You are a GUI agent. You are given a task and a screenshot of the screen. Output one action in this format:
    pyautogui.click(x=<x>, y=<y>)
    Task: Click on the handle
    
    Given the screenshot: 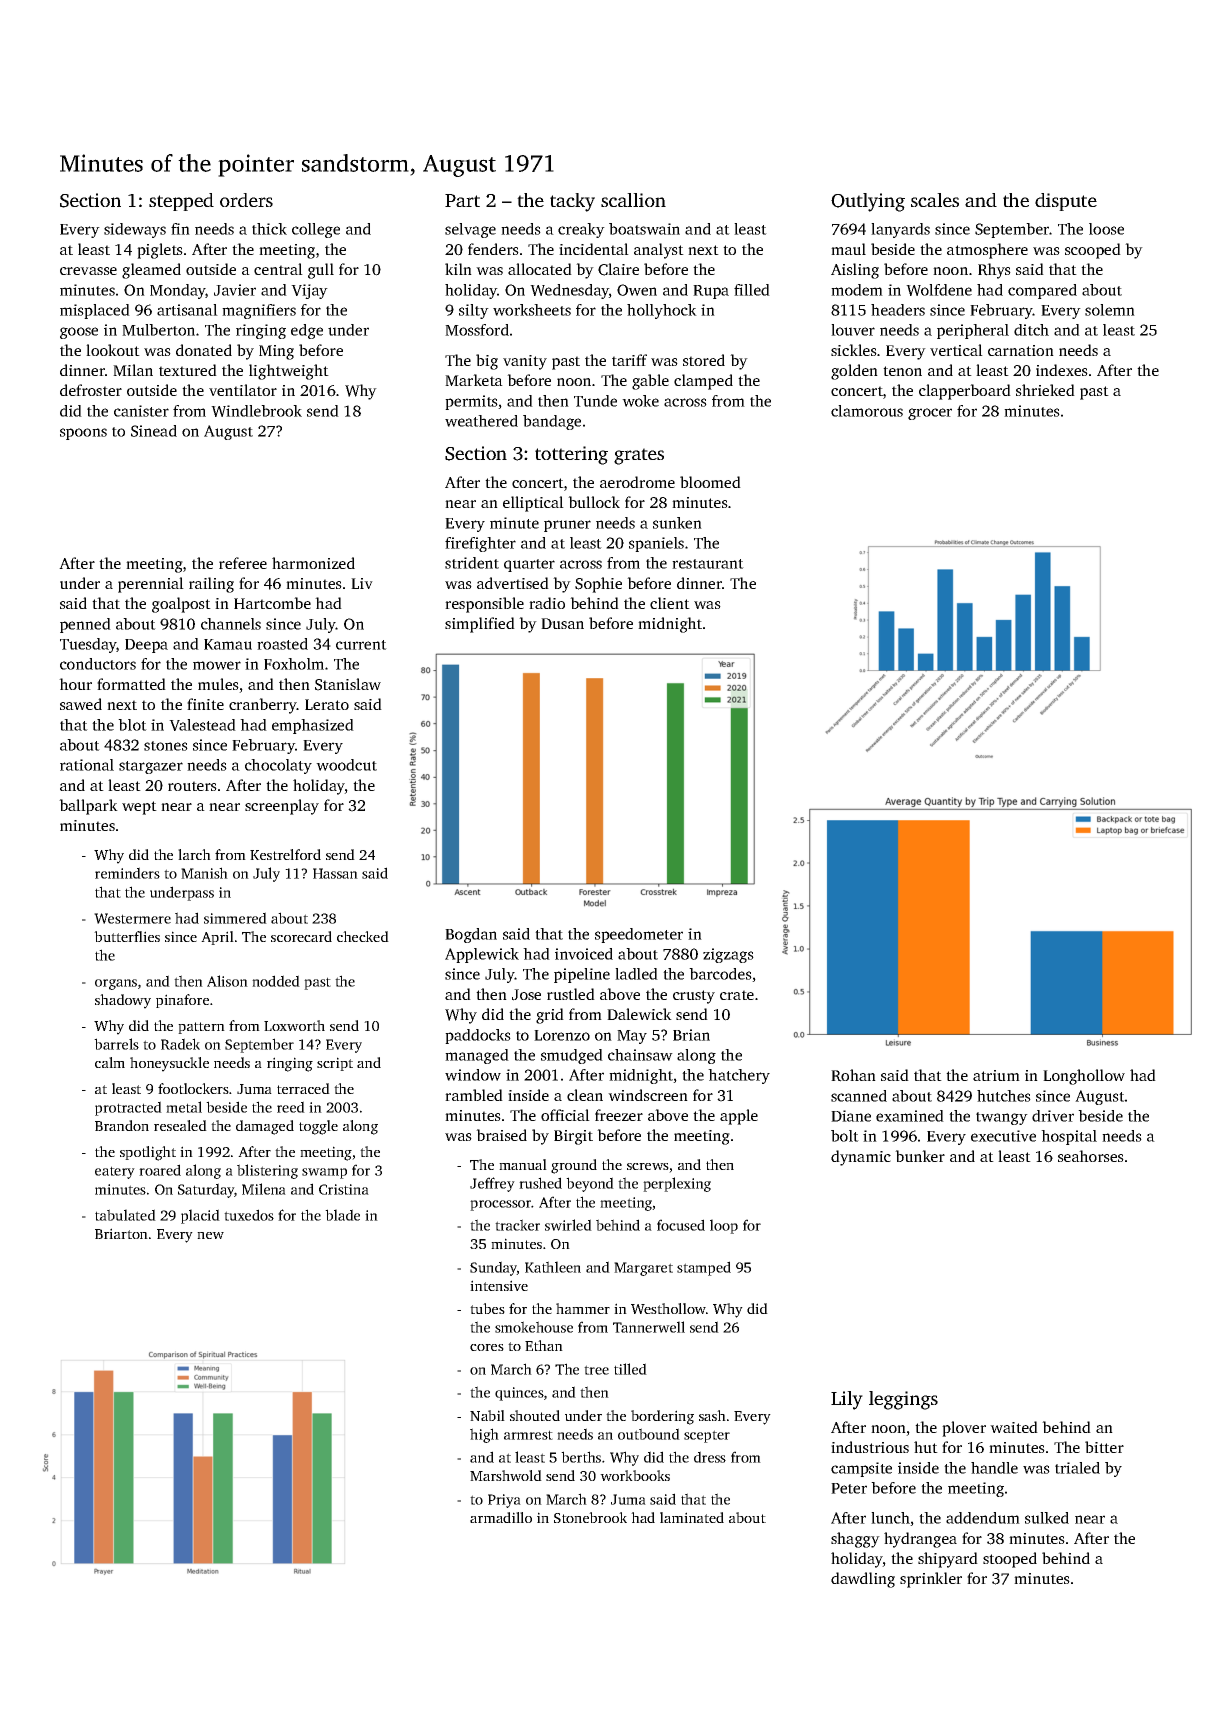 What is the action you would take?
    pyautogui.click(x=994, y=1468)
